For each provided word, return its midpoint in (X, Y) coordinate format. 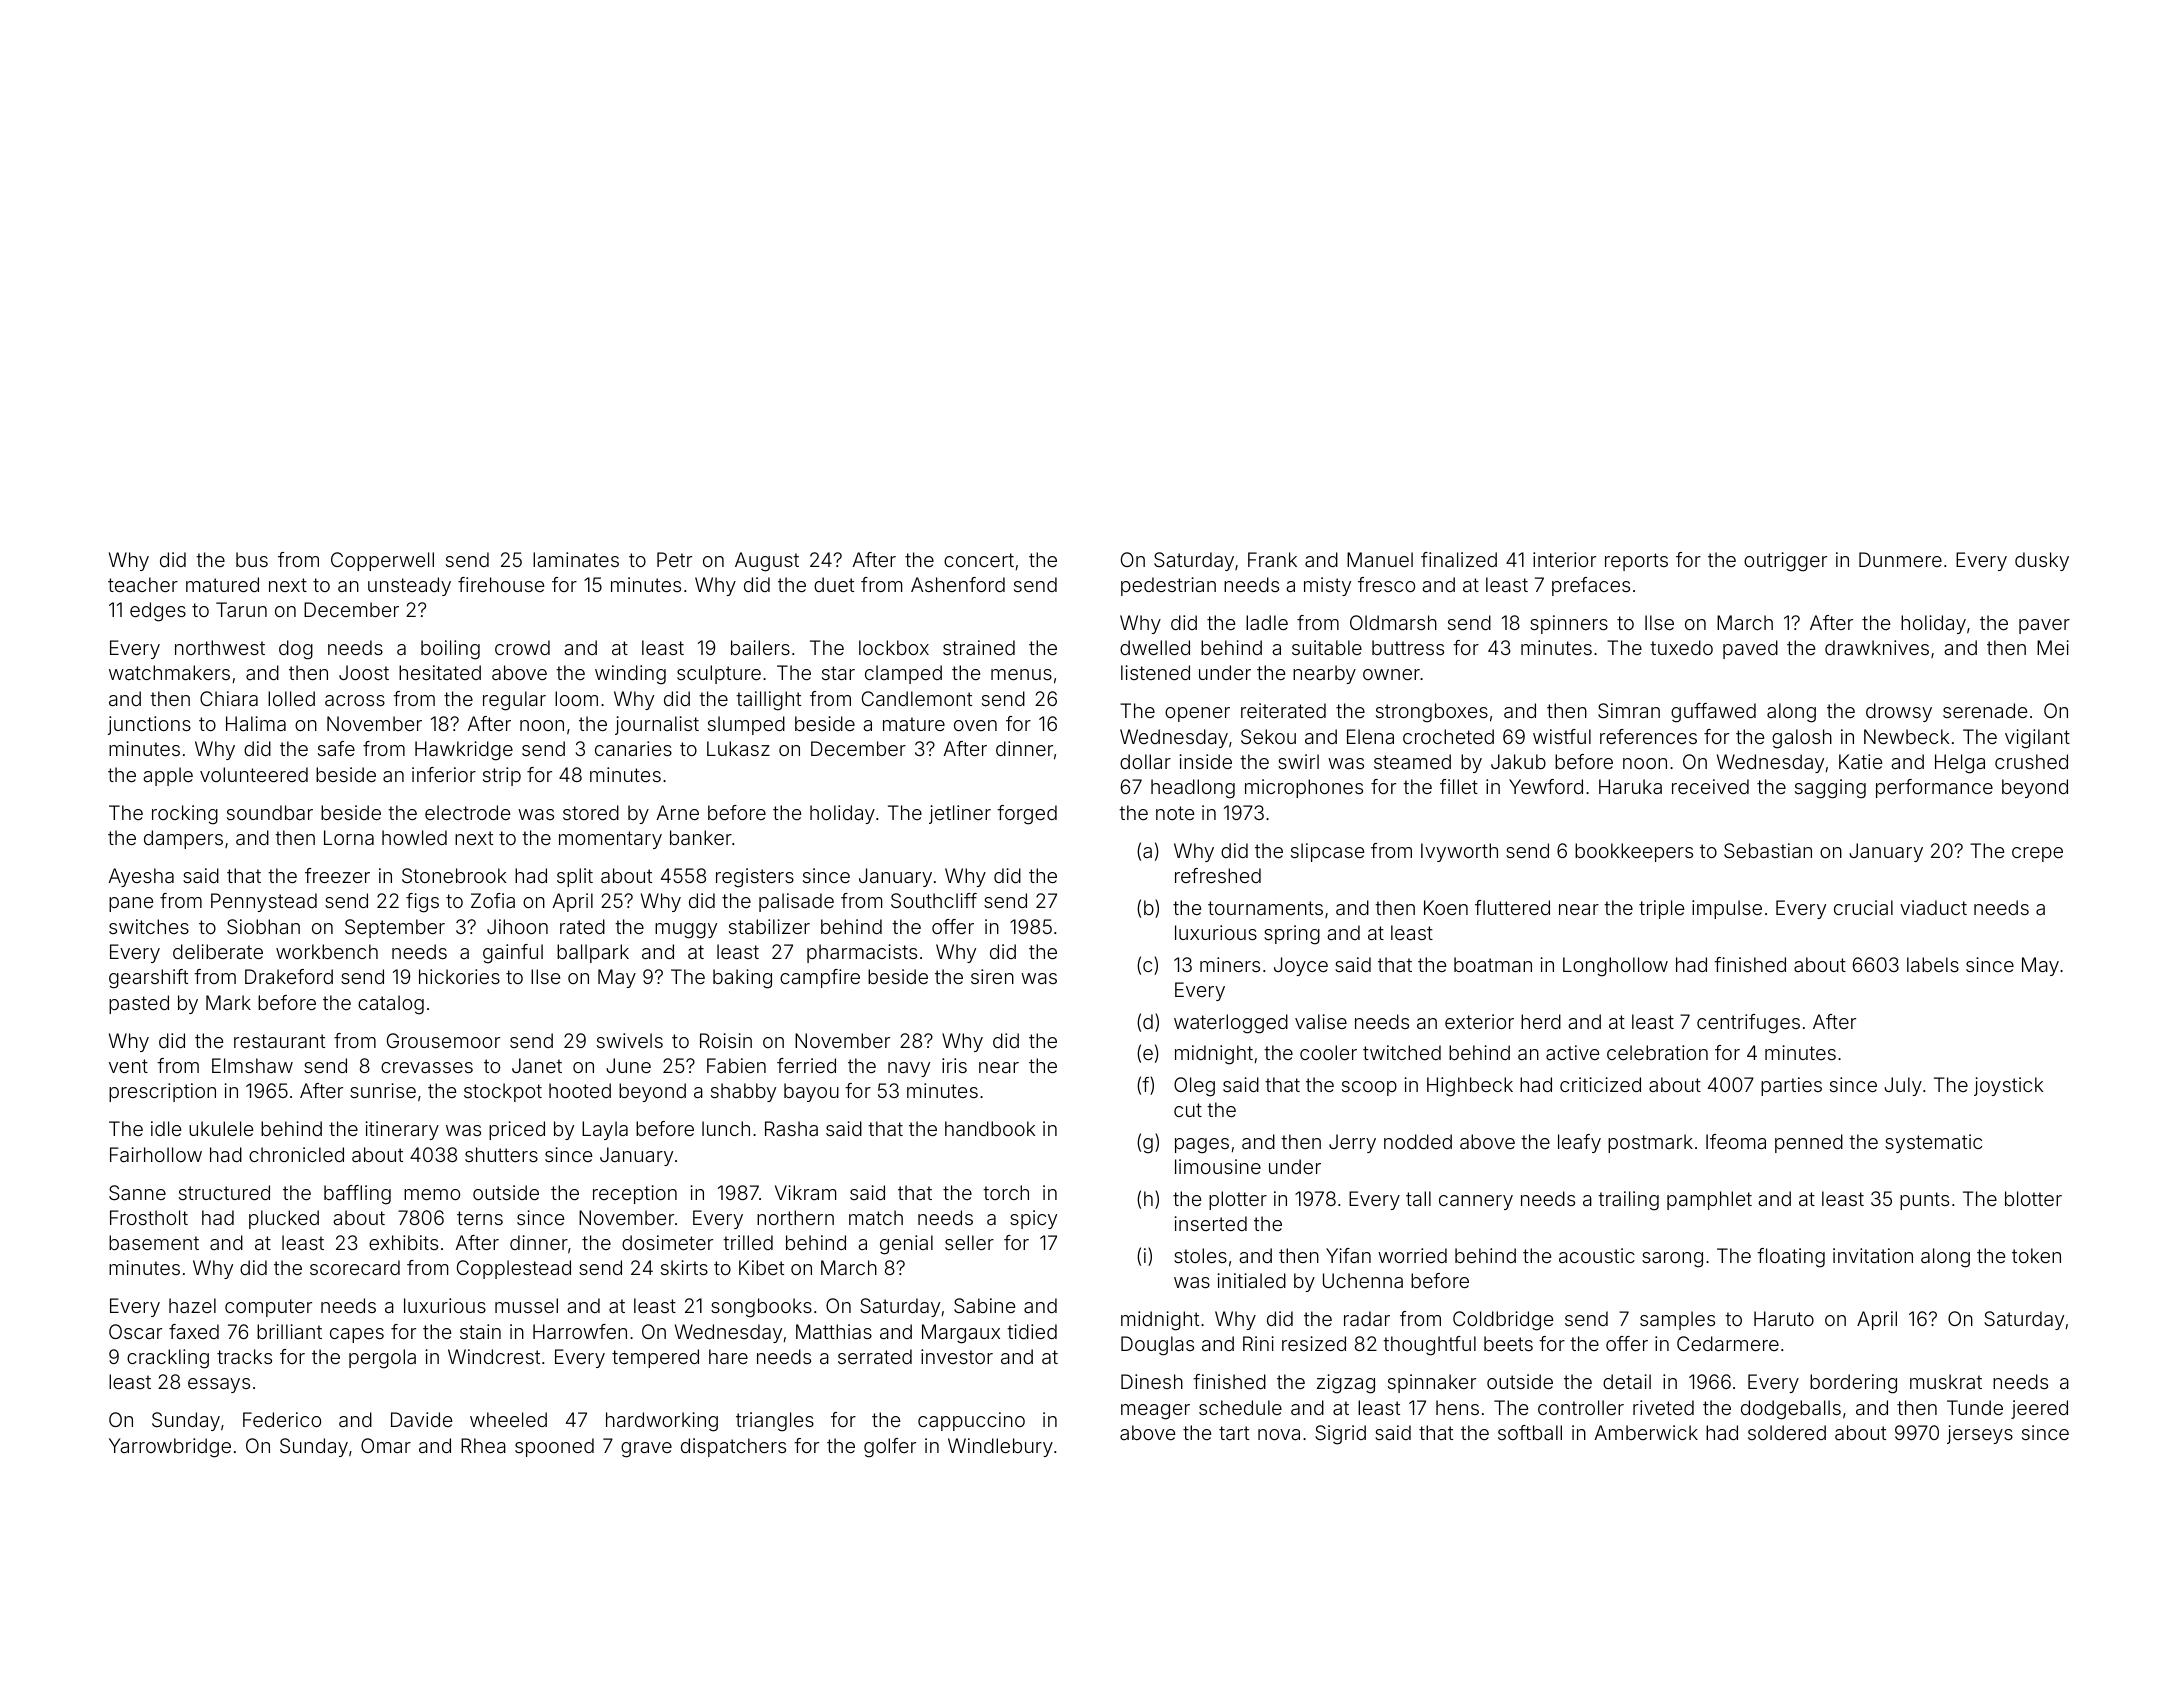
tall (1418, 1198)
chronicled (296, 1154)
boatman (1493, 964)
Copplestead (514, 1269)
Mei (2053, 647)
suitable (1327, 647)
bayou (811, 1092)
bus (252, 559)
